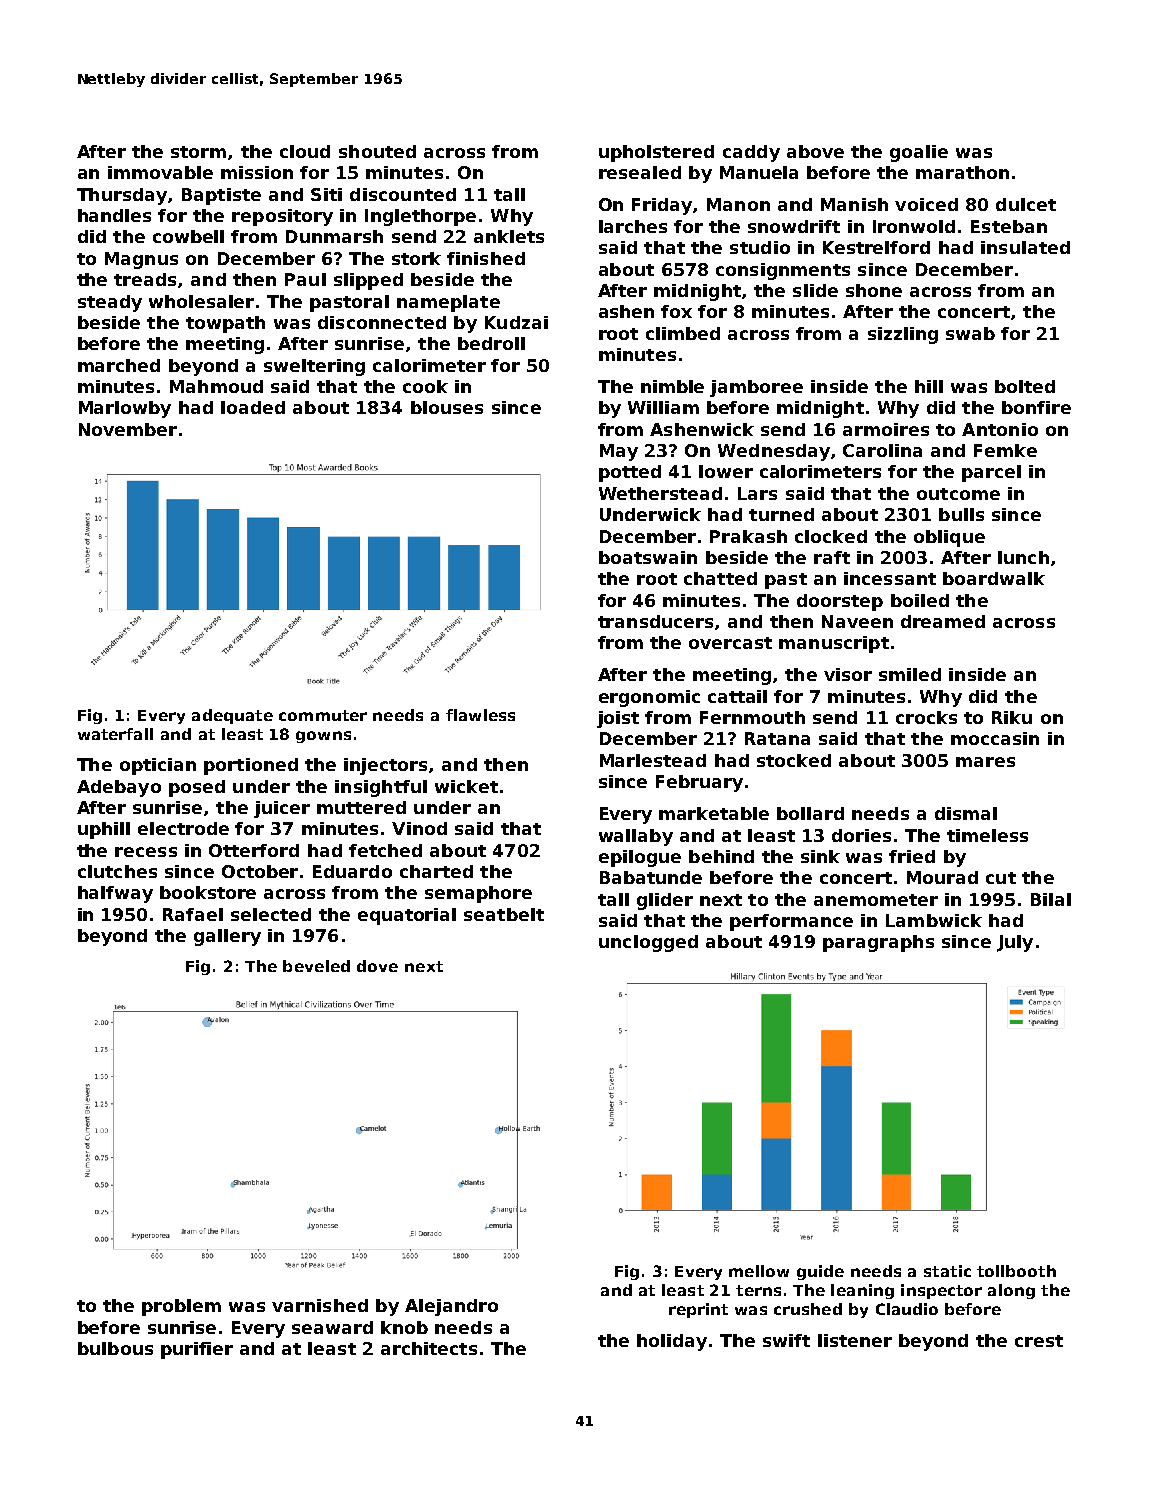 Image resolution: width=1149 pixels, height=1487 pixels. I want to click on upholstered, so click(656, 153).
